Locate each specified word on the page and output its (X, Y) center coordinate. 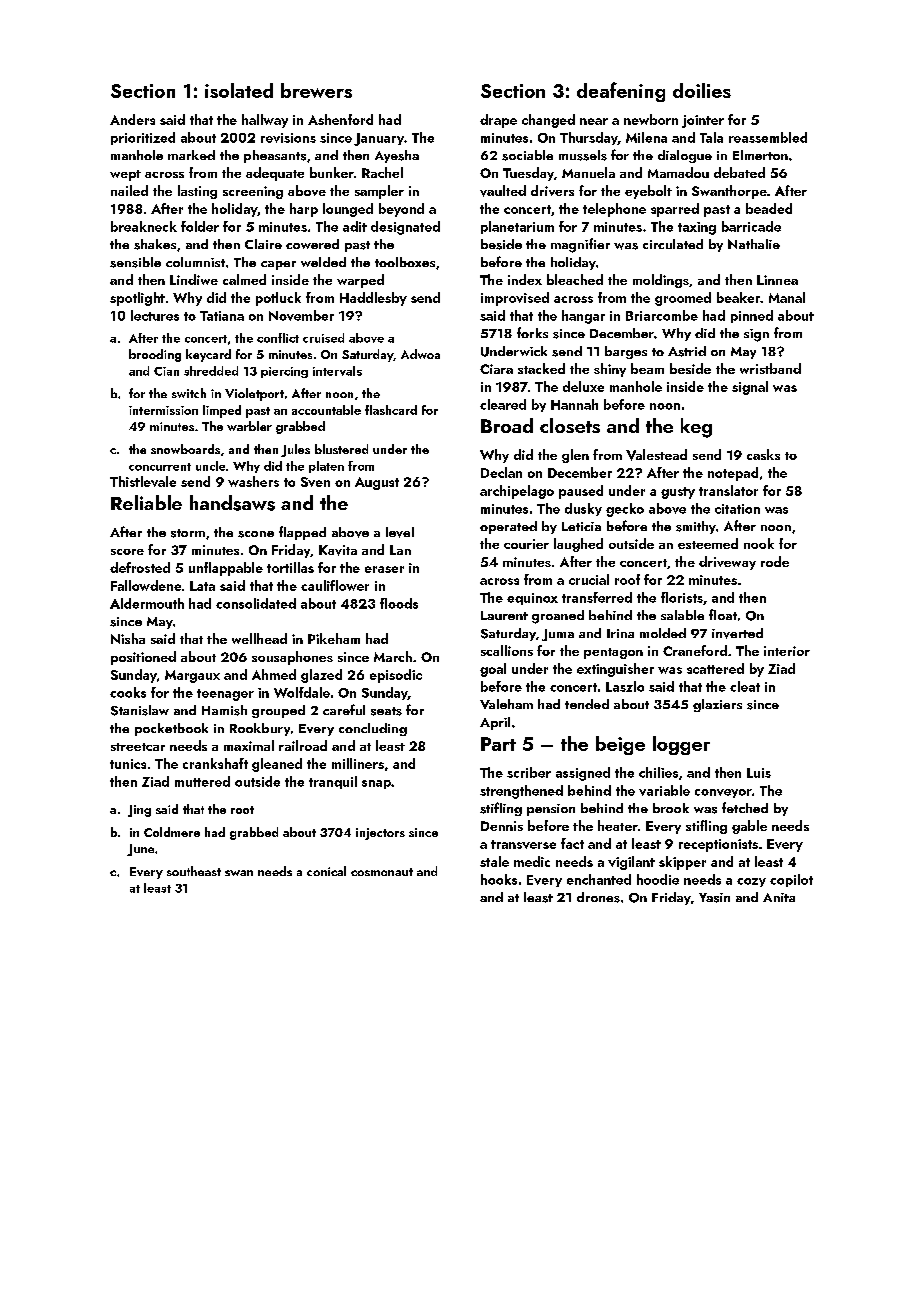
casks (763, 454)
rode (775, 561)
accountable (326, 410)
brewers (316, 90)
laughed (578, 545)
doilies (702, 90)
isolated (239, 90)
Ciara (496, 369)
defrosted (140, 567)
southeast (194, 871)
